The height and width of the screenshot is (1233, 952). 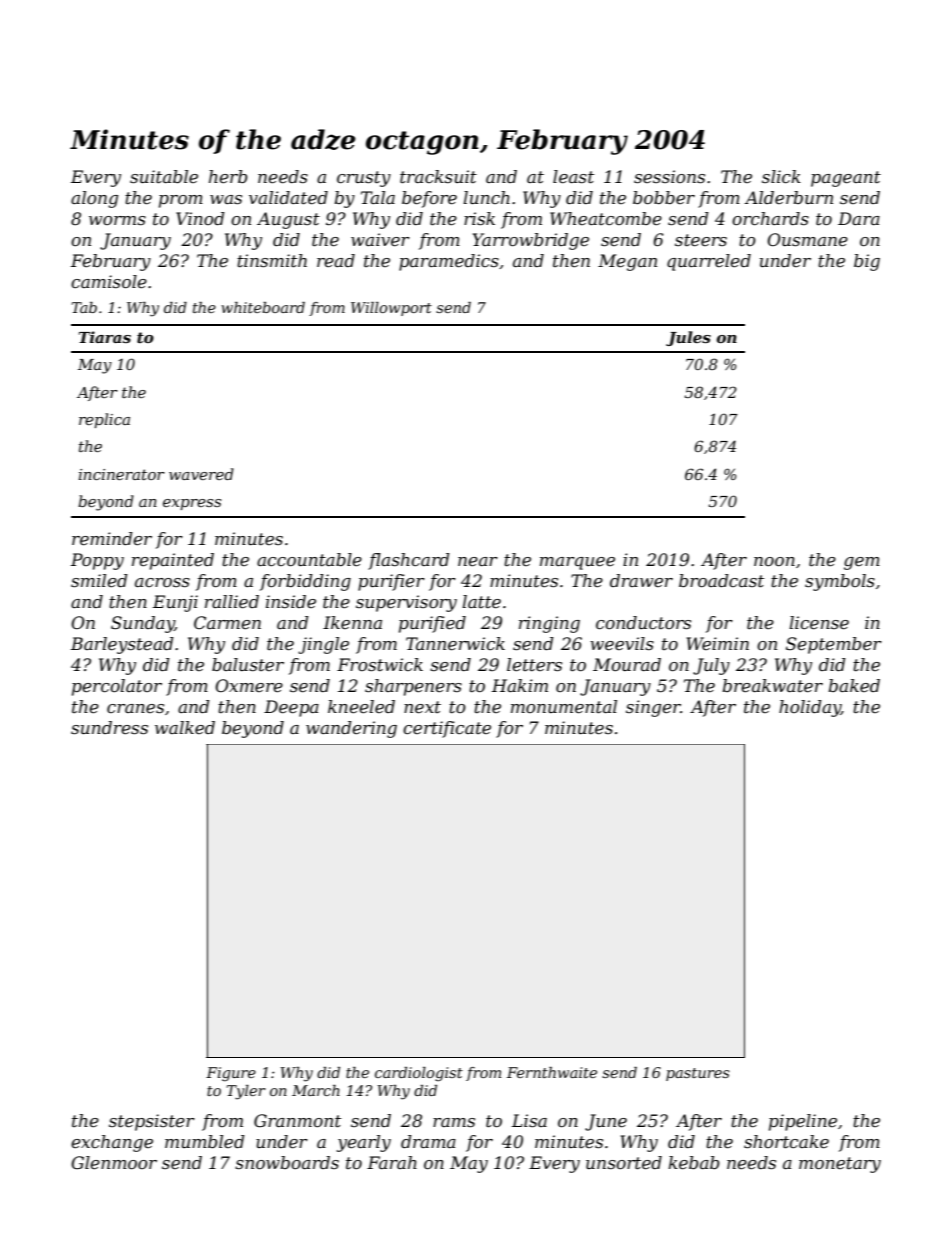 What do you see at coordinates (781, 177) in the screenshot?
I see `slick` at bounding box center [781, 177].
